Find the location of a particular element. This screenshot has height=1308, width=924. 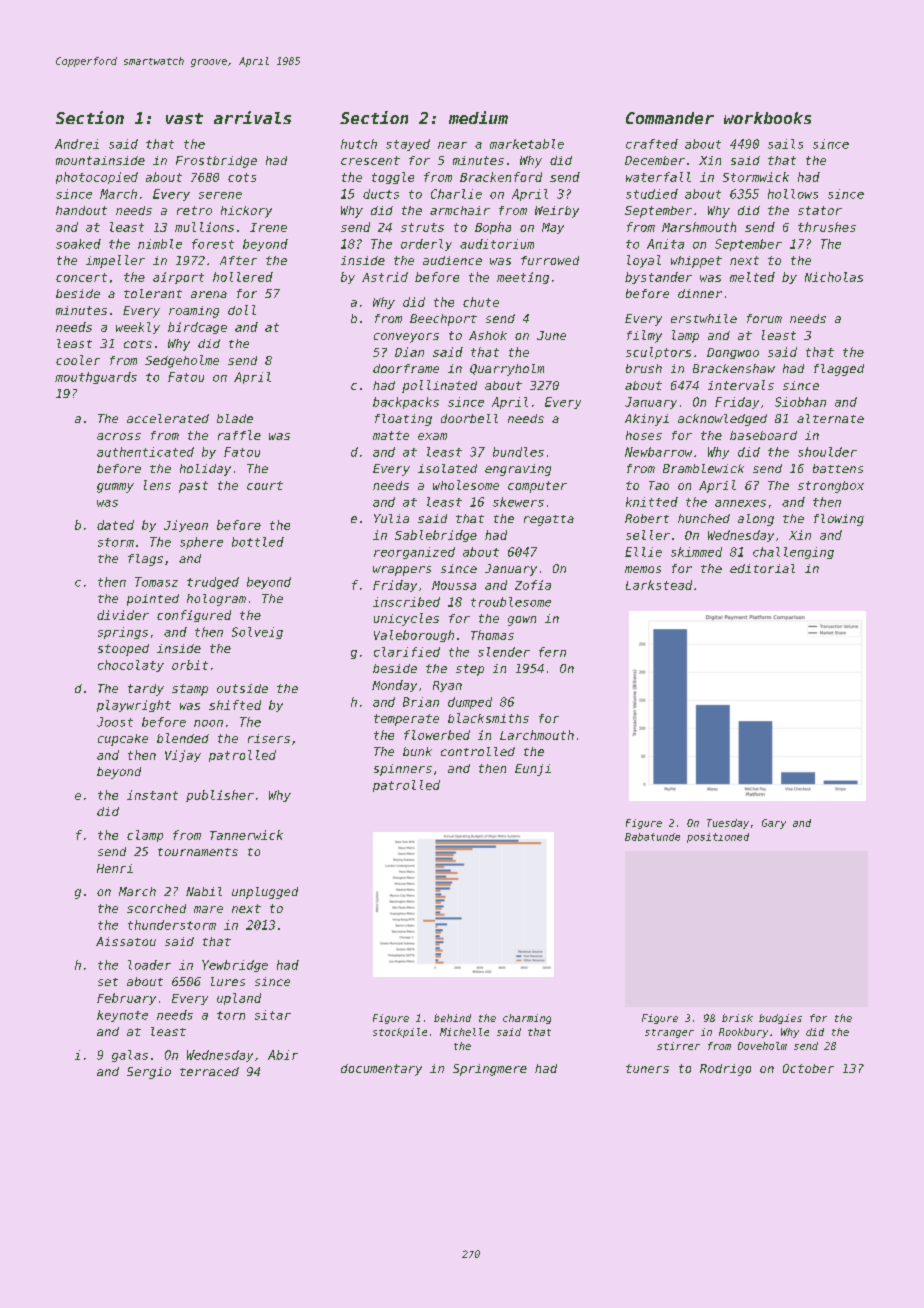

strongbox is located at coordinates (831, 487).
